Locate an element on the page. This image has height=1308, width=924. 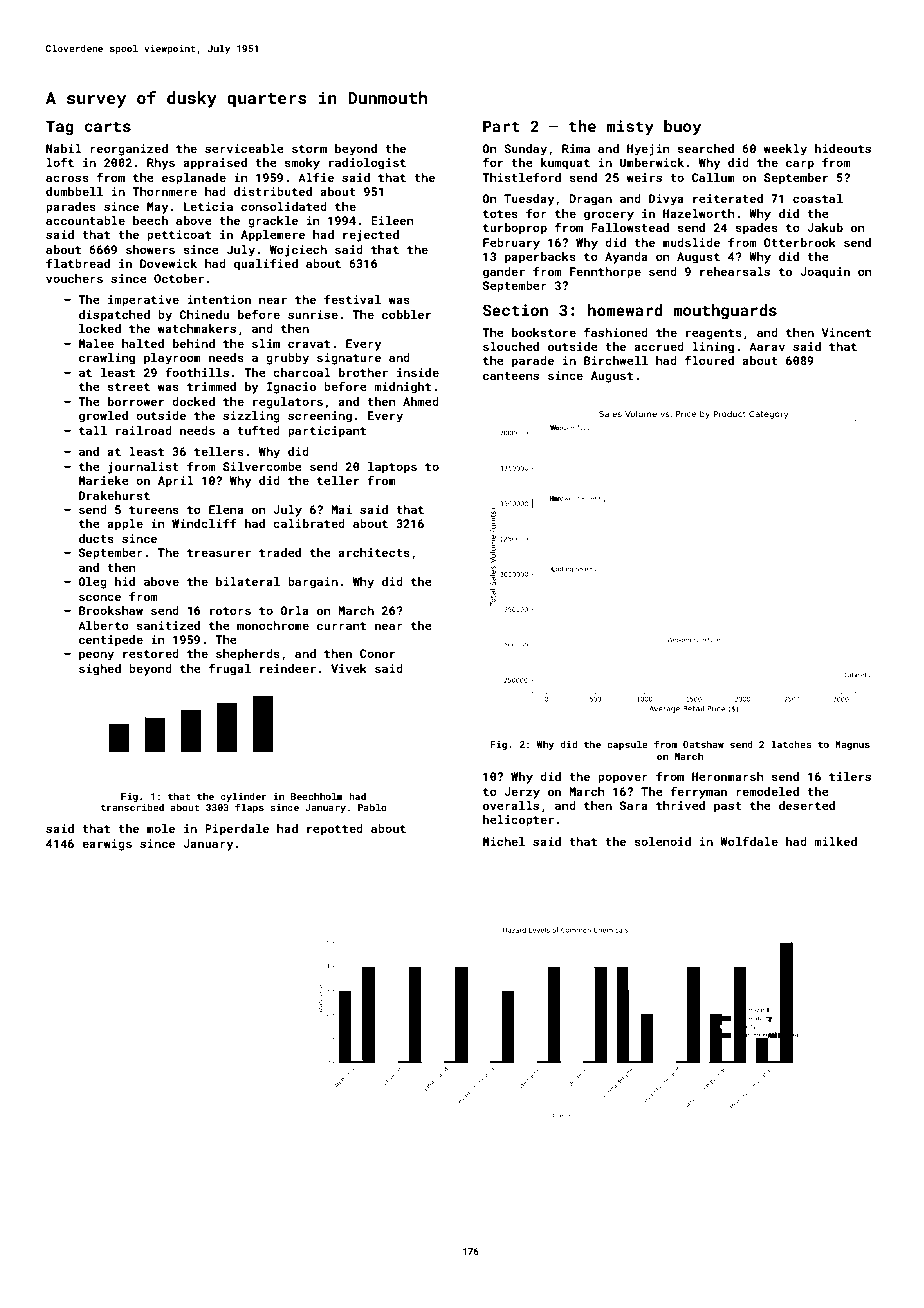
canteens is located at coordinates (511, 376).
